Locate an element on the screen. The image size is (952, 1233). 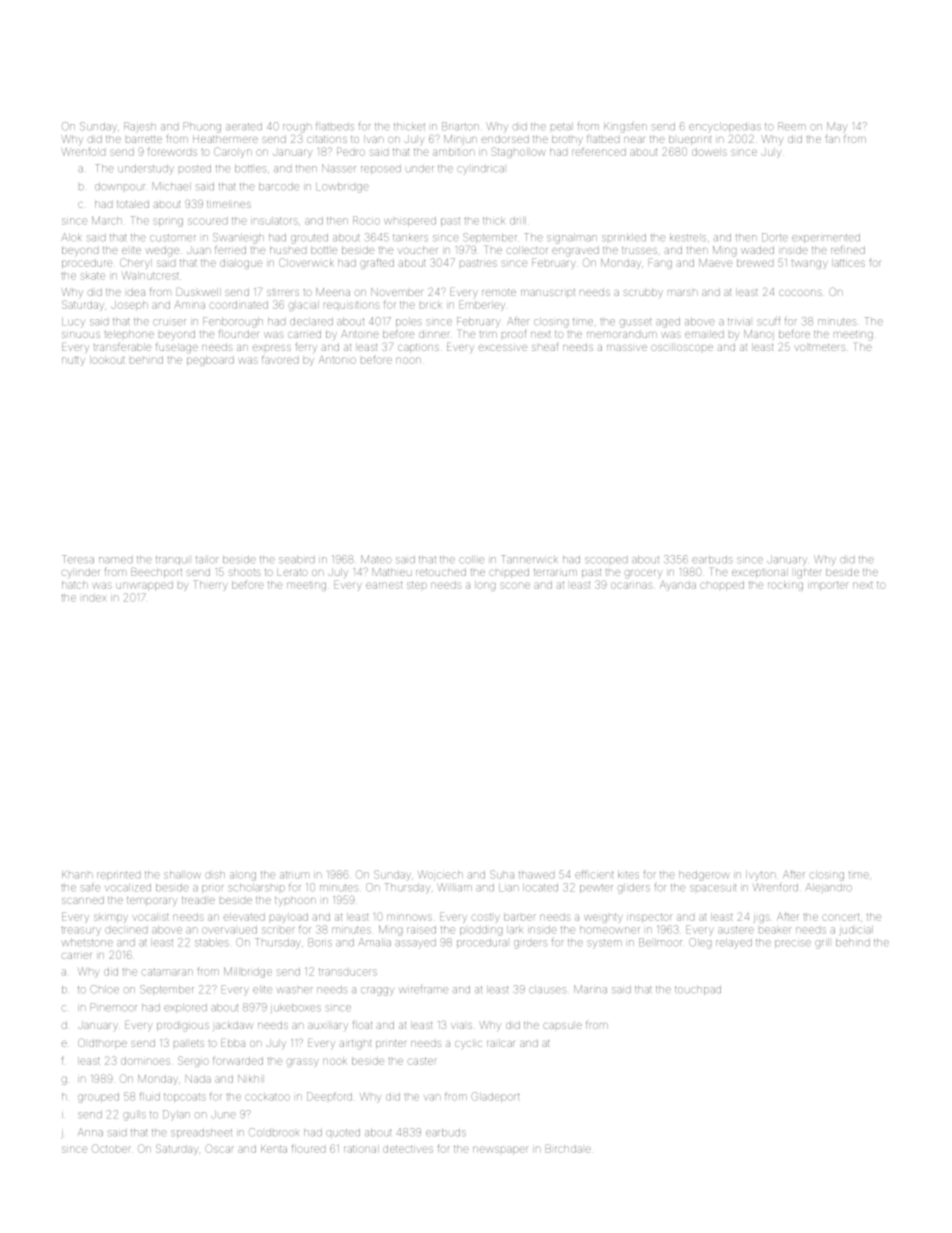
trim is located at coordinates (488, 334).
